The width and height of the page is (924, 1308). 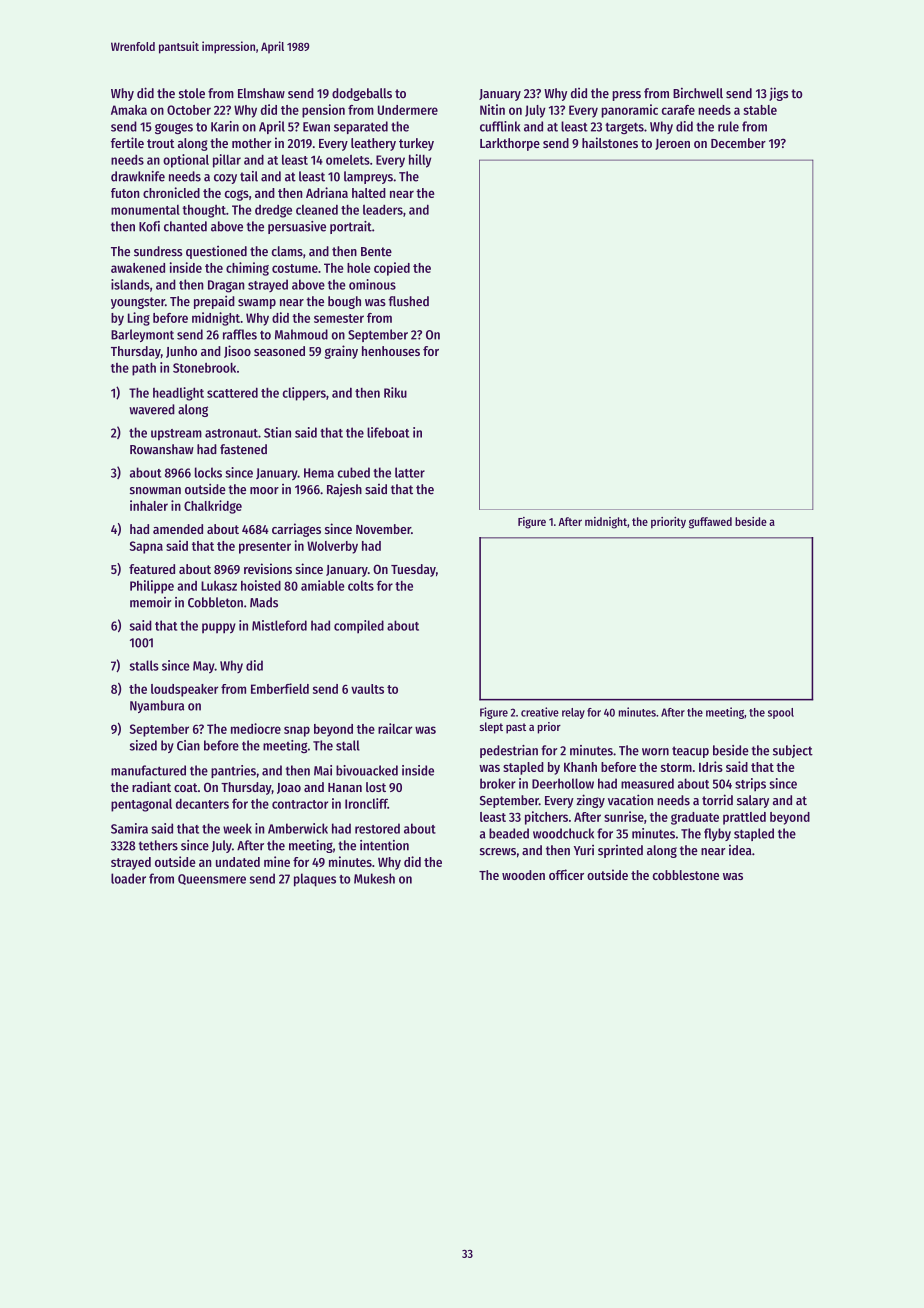 What do you see at coordinates (630, 800) in the page?
I see `vacation` at bounding box center [630, 800].
